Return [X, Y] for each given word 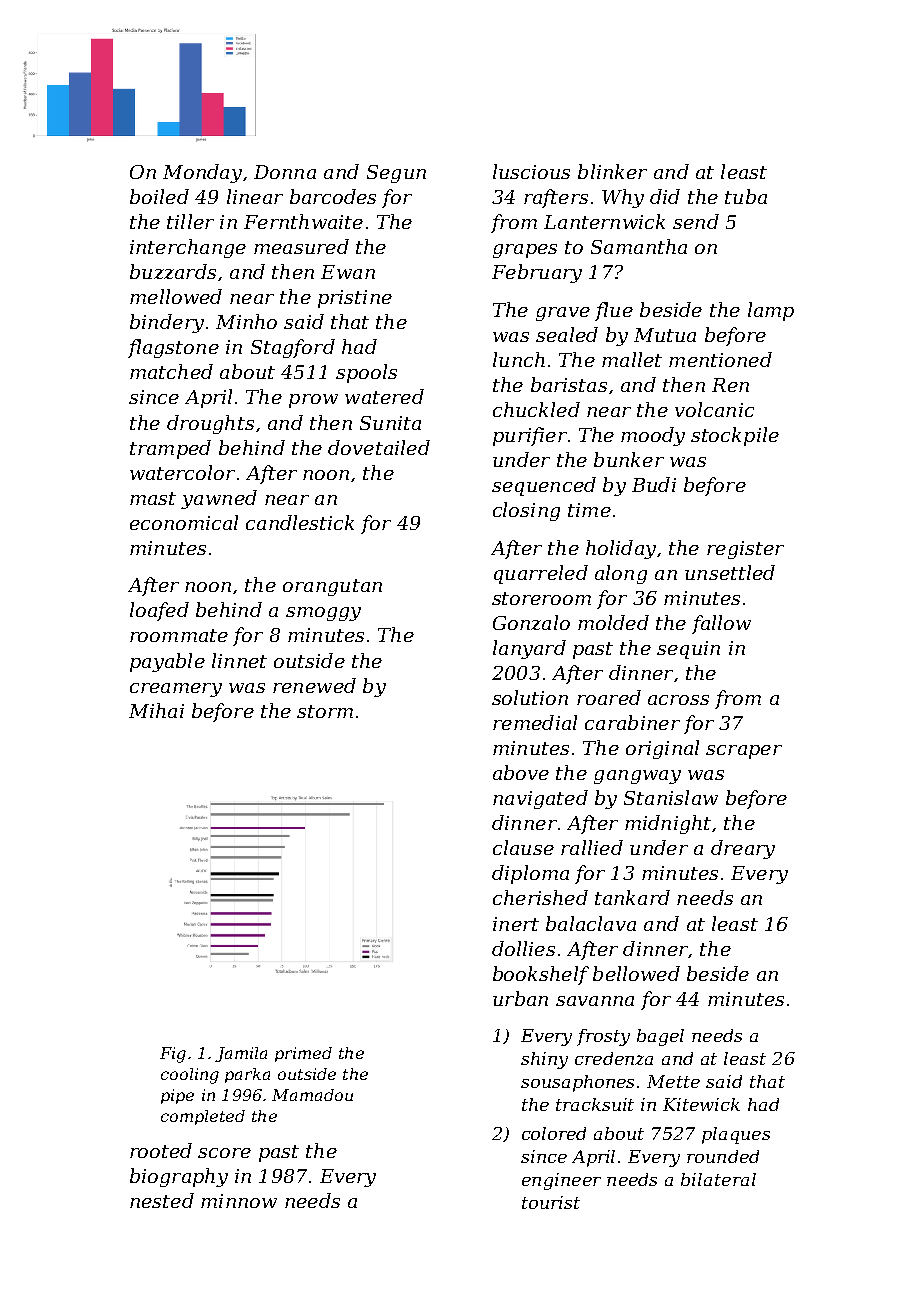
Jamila [241, 1054]
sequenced [544, 486]
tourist [551, 1202]
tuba [746, 196]
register [745, 550]
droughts [210, 424]
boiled [159, 196]
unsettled [730, 572]
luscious [531, 171]
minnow [239, 1201]
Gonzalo [531, 622]
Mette [673, 1081]
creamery [176, 690]
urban [520, 998]
